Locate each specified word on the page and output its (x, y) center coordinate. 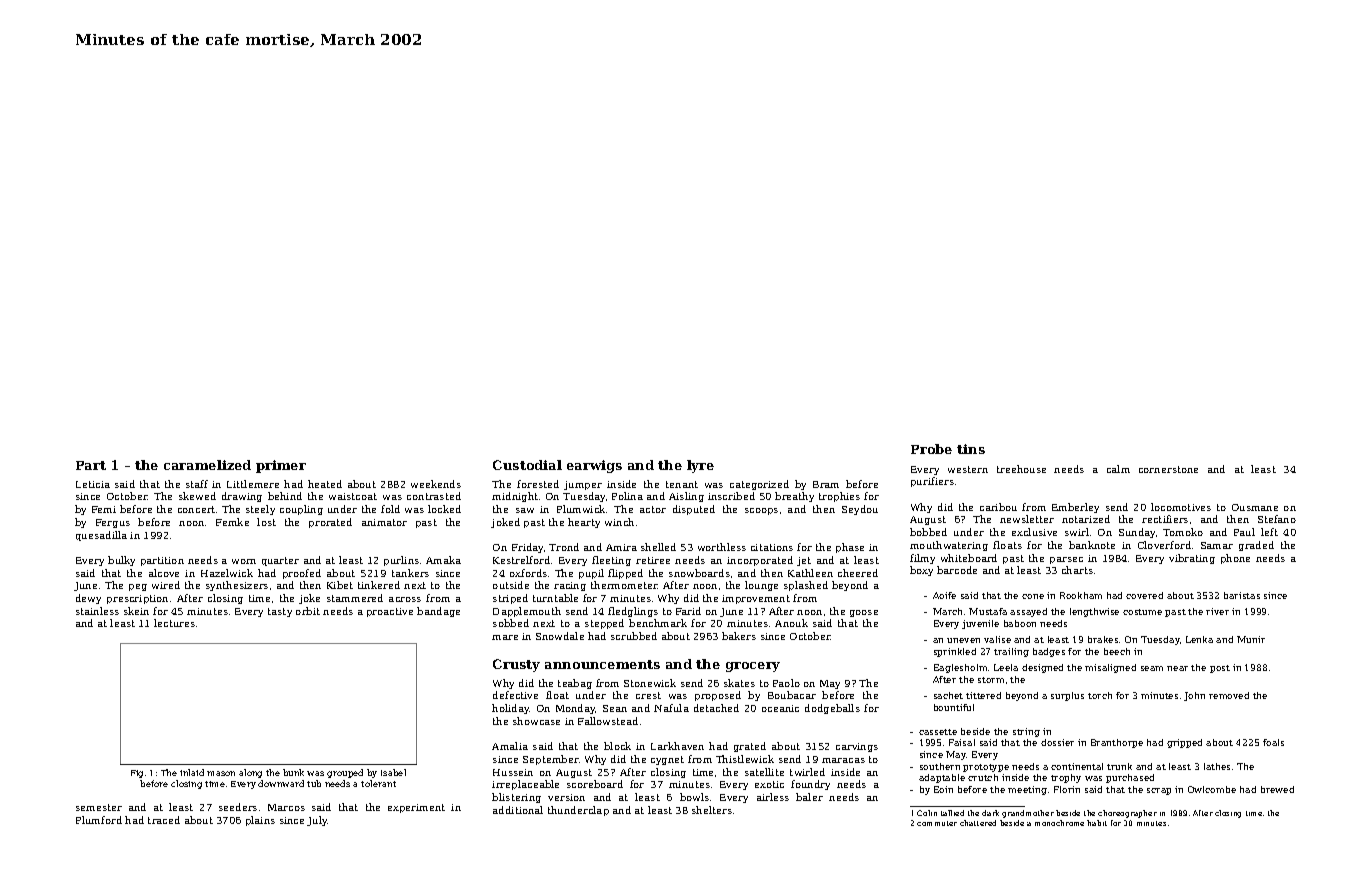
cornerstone (1168, 469)
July (317, 821)
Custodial (527, 465)
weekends (436, 484)
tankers (410, 573)
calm (1118, 469)
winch (619, 522)
